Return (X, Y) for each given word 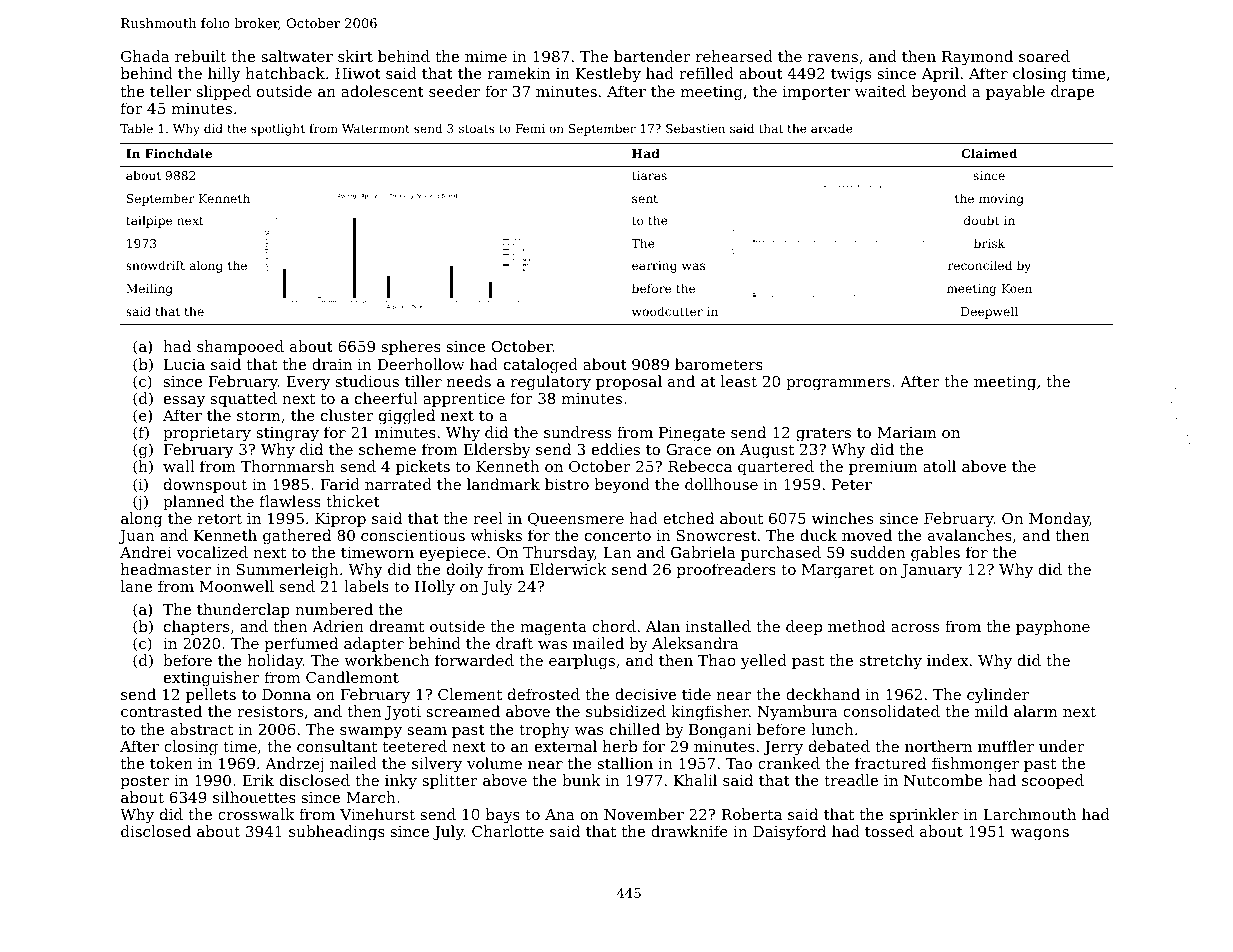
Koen (1017, 288)
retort (220, 518)
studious (367, 381)
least (739, 381)
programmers (838, 385)
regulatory (551, 383)
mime (486, 56)
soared (1044, 56)
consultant (337, 746)
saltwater (297, 56)
